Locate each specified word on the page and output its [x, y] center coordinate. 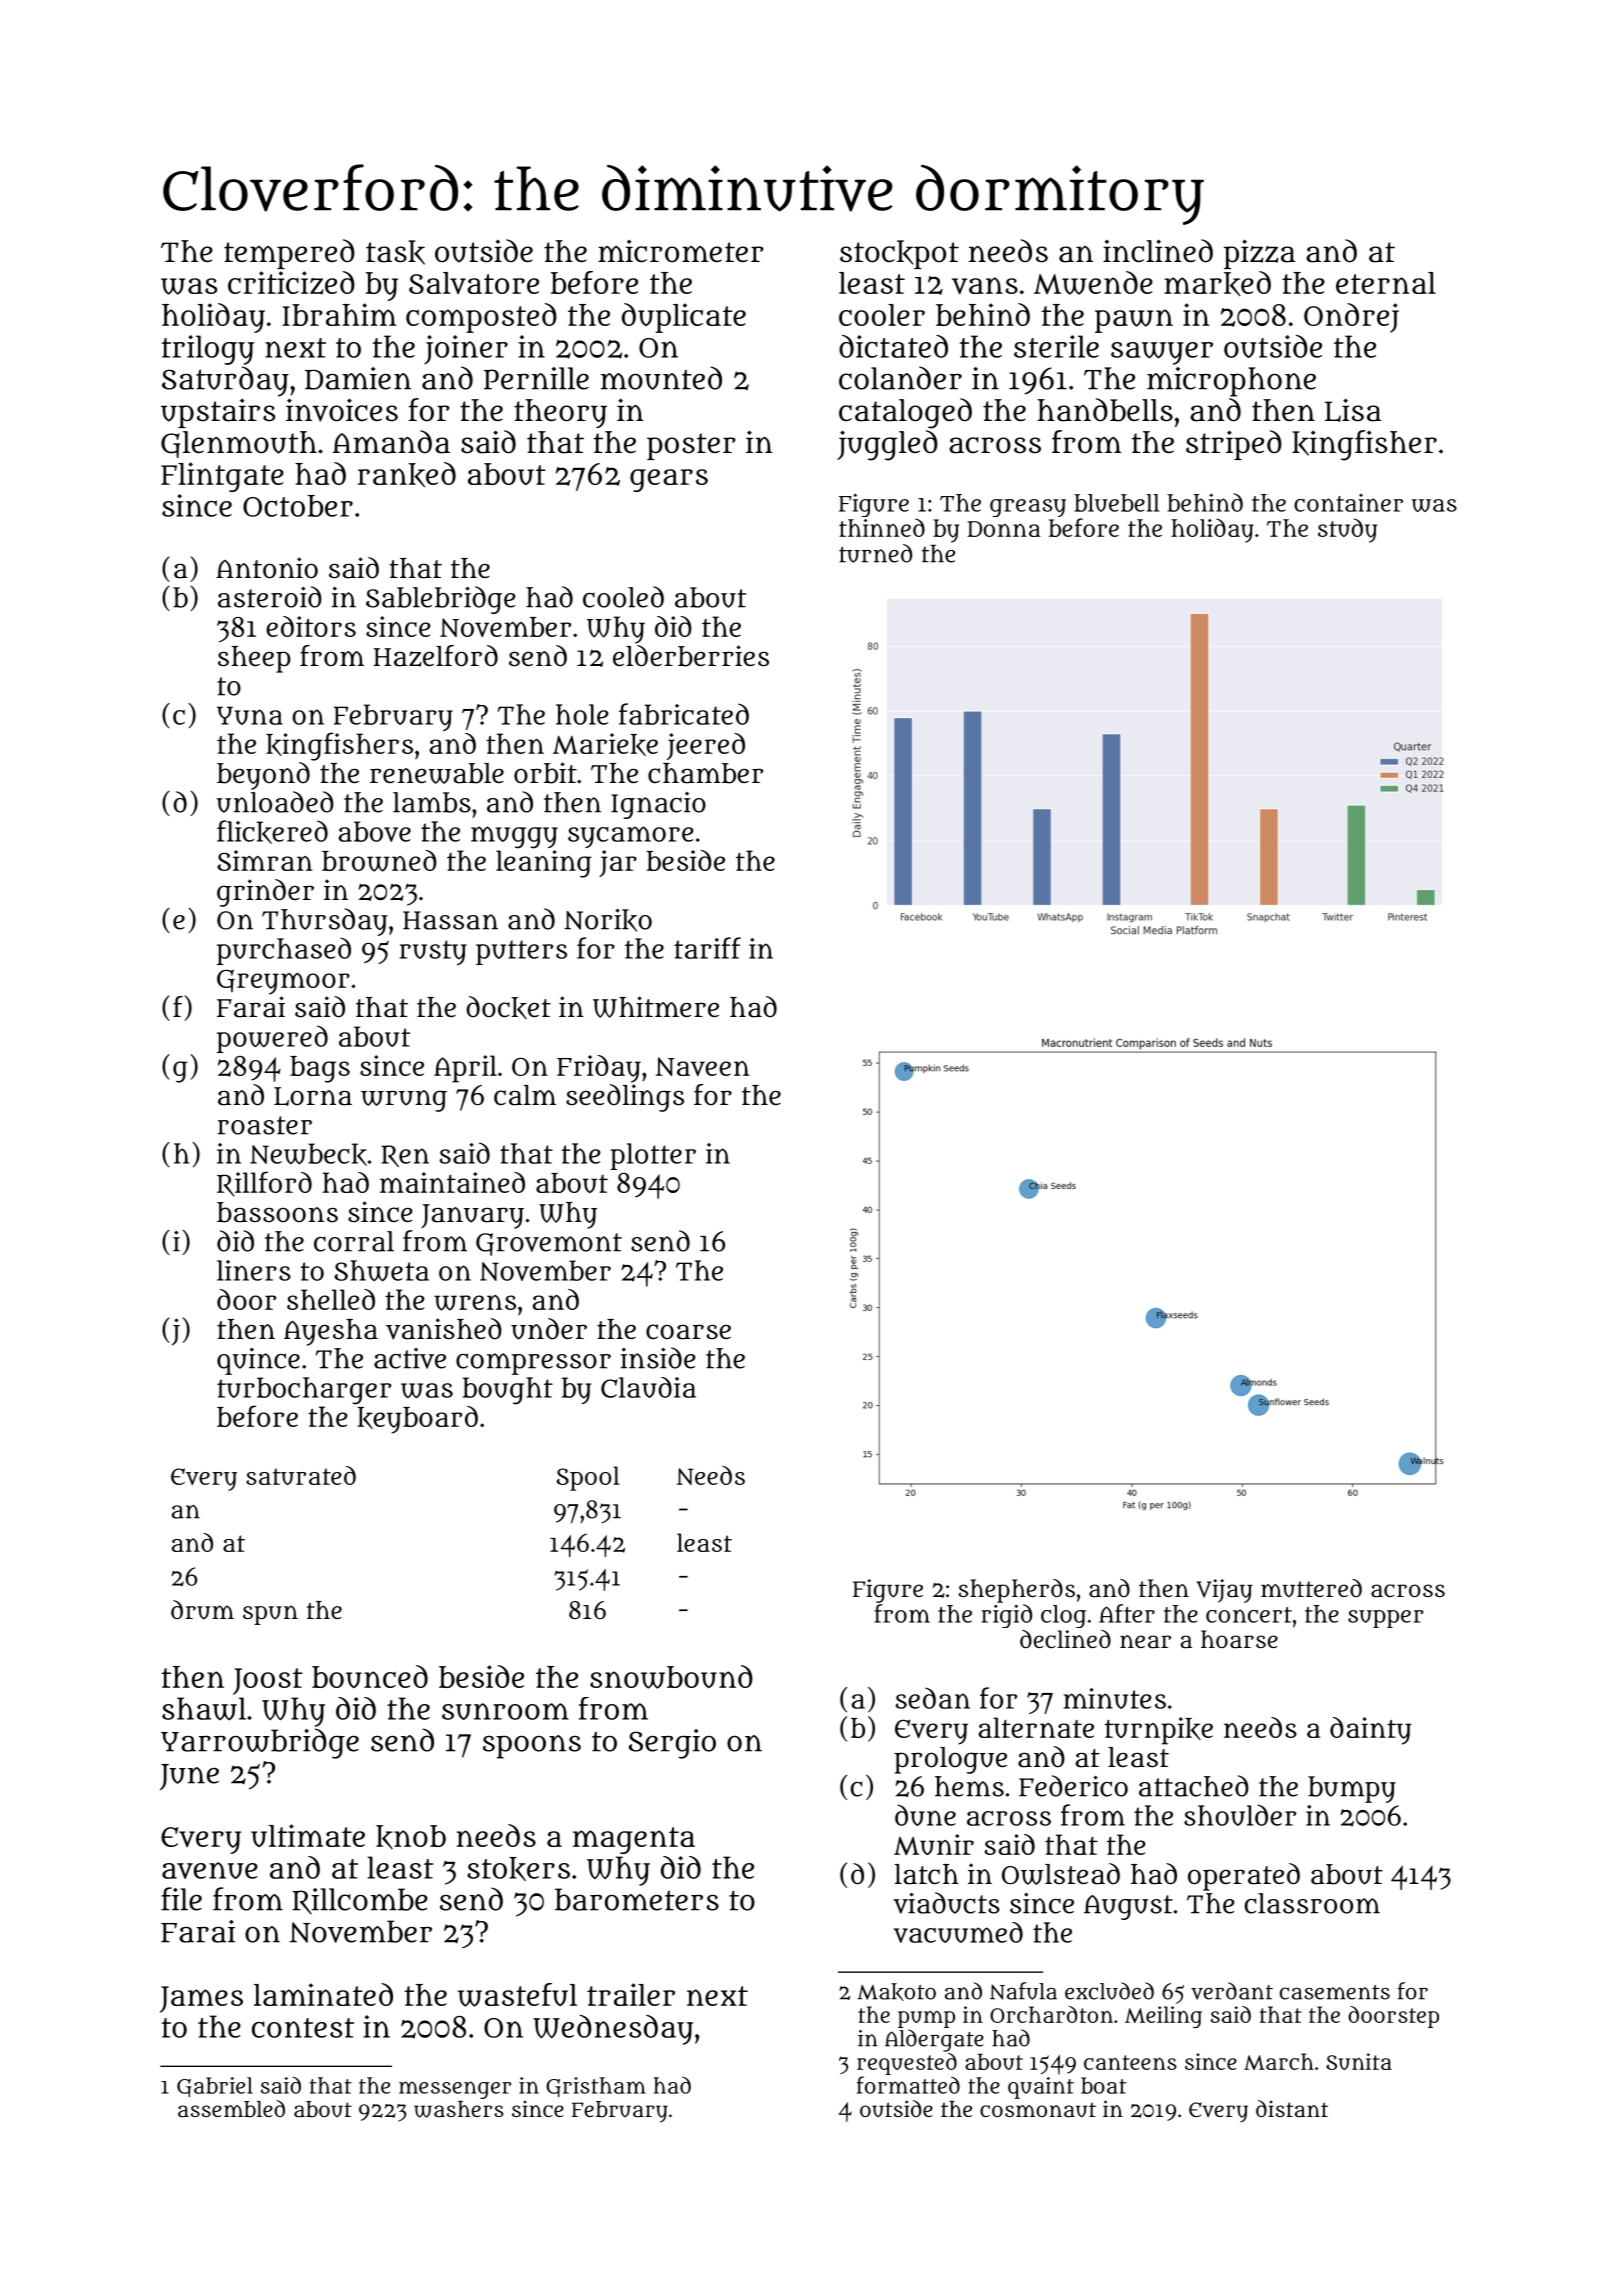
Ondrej [1351, 318]
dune [925, 1815]
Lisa [1353, 410]
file [181, 1899]
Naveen [703, 1066]
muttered [1311, 1588]
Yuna [250, 715]
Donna [1004, 529]
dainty [1371, 1731]
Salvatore [474, 283]
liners [254, 1270]
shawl [204, 1709]
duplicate [684, 318]
